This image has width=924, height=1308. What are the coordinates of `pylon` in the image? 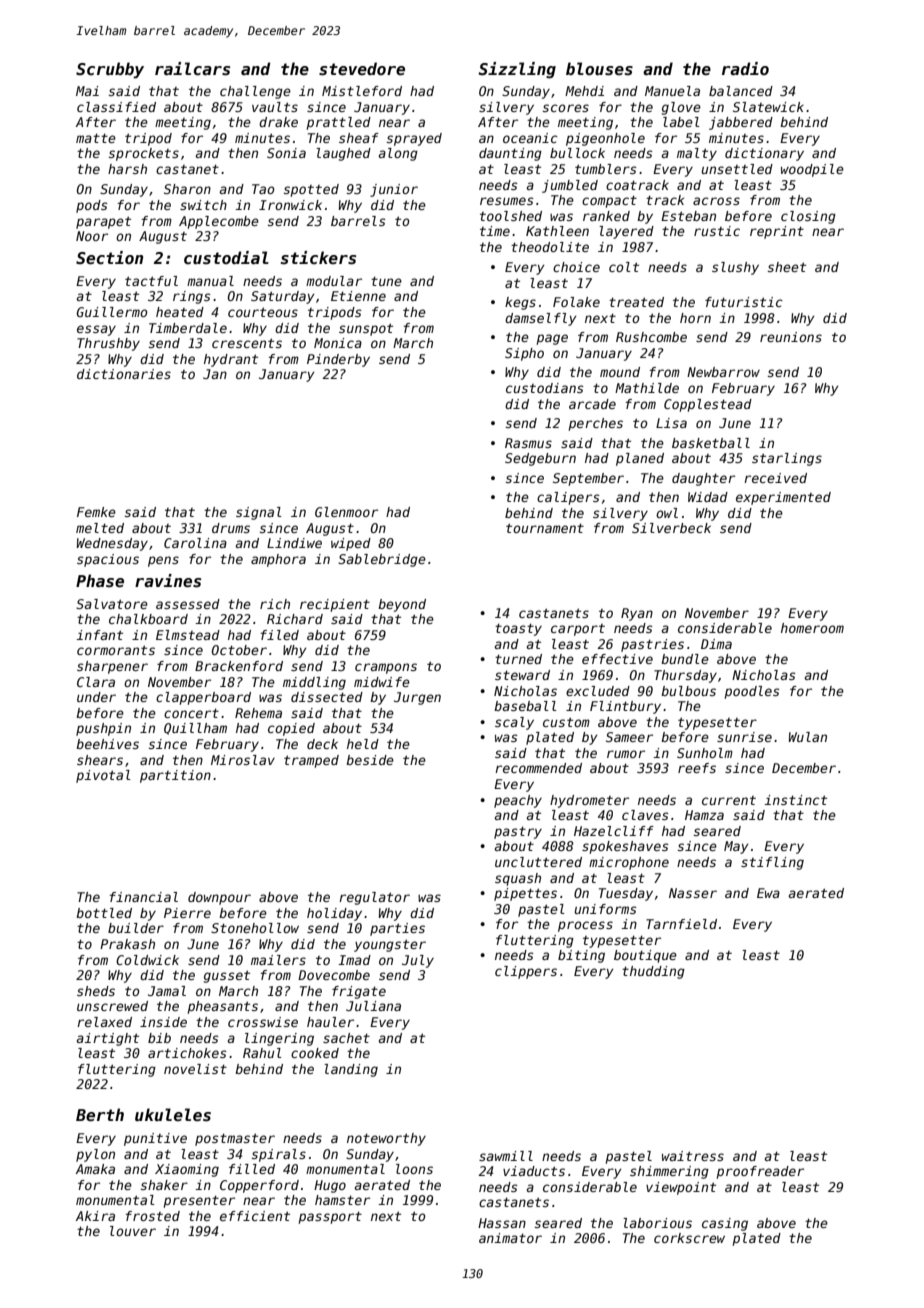 It's located at (95, 1155).
